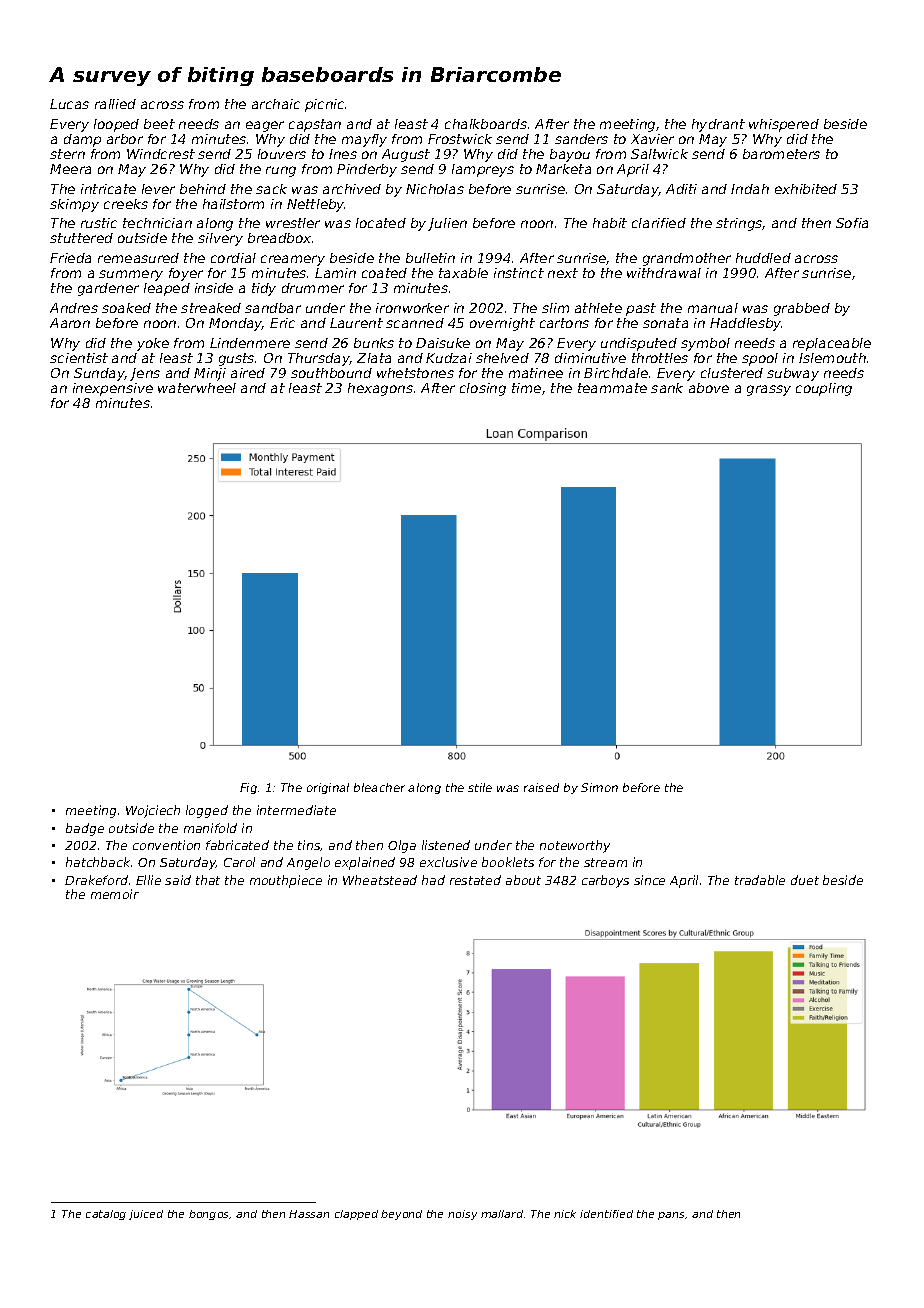 The height and width of the screenshot is (1308, 924). Describe the element at coordinates (209, 1215) in the screenshot. I see `bongos` at that location.
